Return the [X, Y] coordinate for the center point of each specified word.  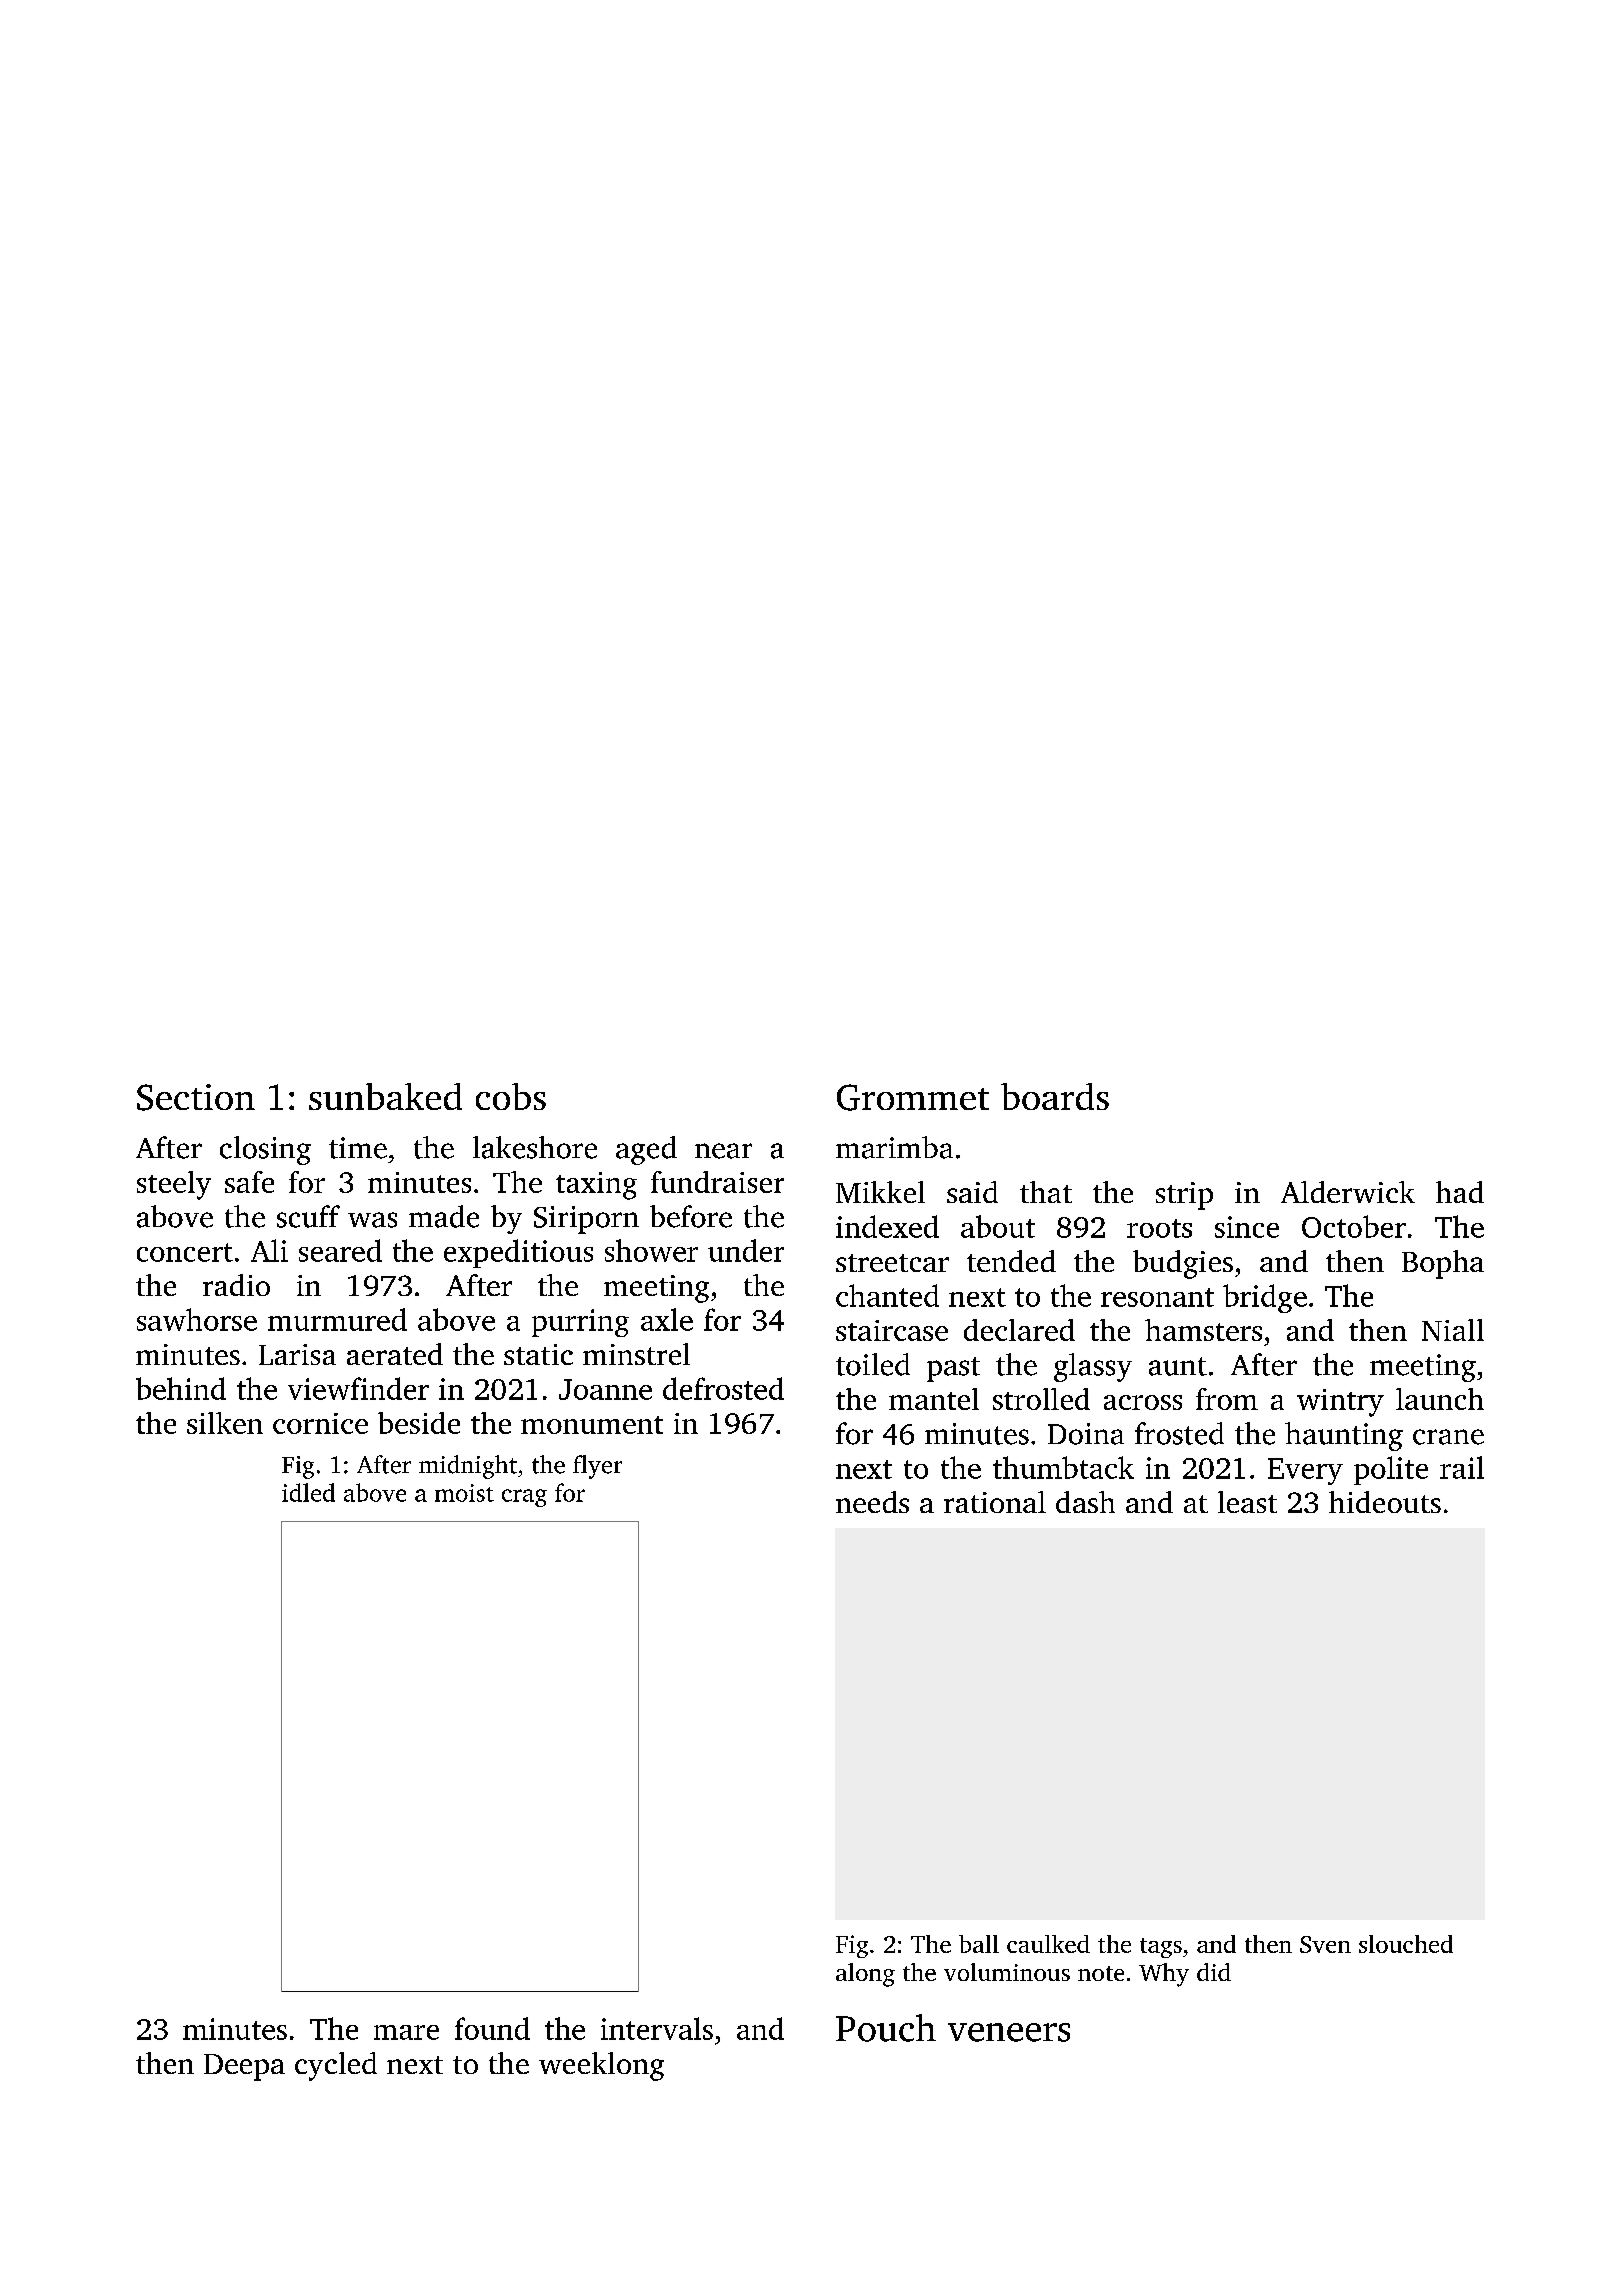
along [865, 1975]
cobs [511, 1096]
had [1460, 1192]
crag [524, 1498]
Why [1164, 1975]
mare [406, 2032]
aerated [395, 1354]
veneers [1009, 2032]
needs [872, 1502]
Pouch [886, 2028]
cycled [336, 2066]
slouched [1406, 1944]
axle [667, 1319]
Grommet [913, 1097]
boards [1055, 1096]
